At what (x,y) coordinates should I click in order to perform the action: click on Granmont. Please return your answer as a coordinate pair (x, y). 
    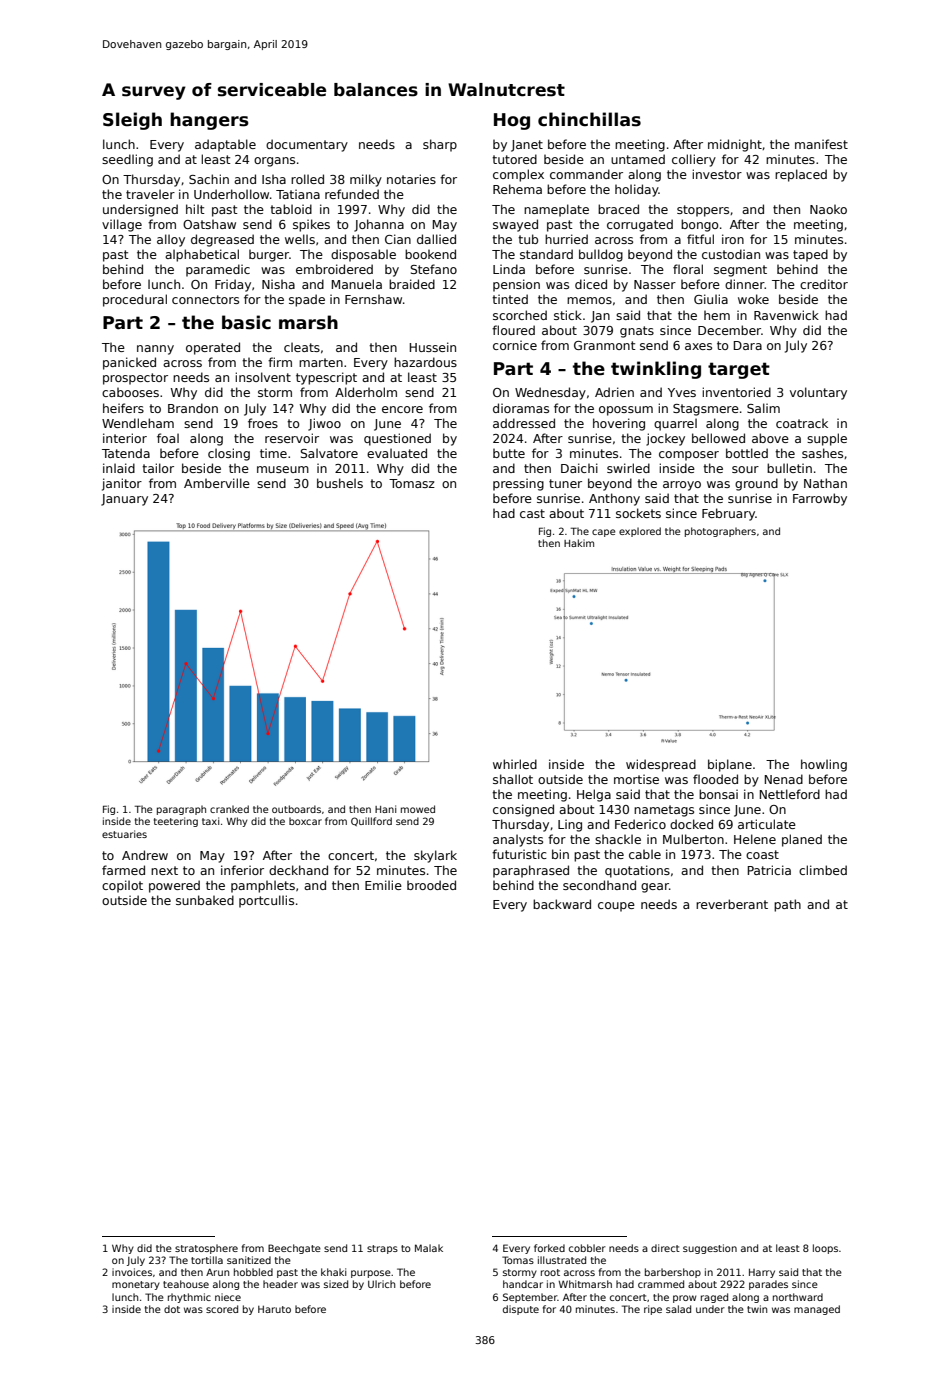
    Looking at the image, I should click on (605, 345).
